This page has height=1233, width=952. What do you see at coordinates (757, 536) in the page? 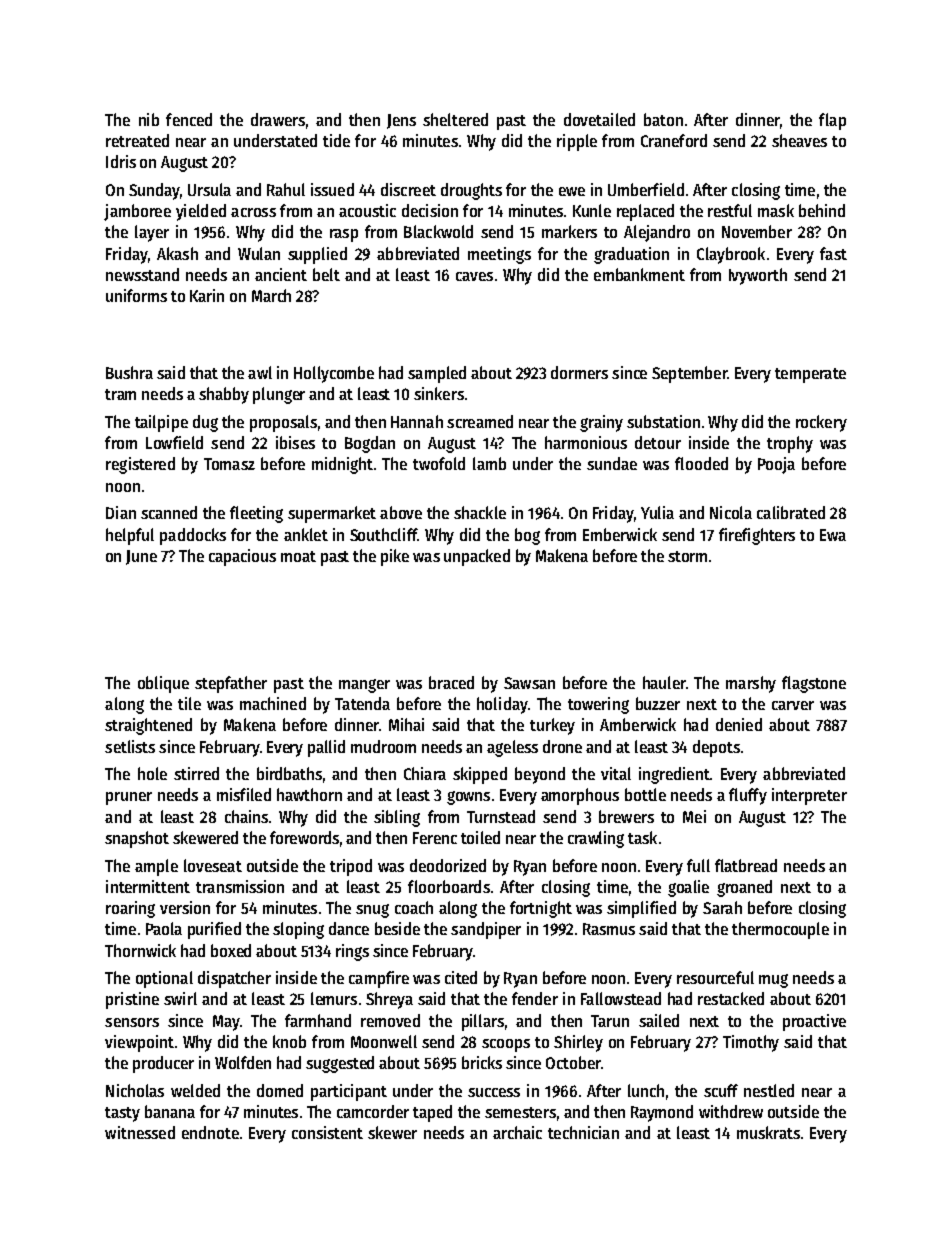
I see `firefighters` at bounding box center [757, 536].
